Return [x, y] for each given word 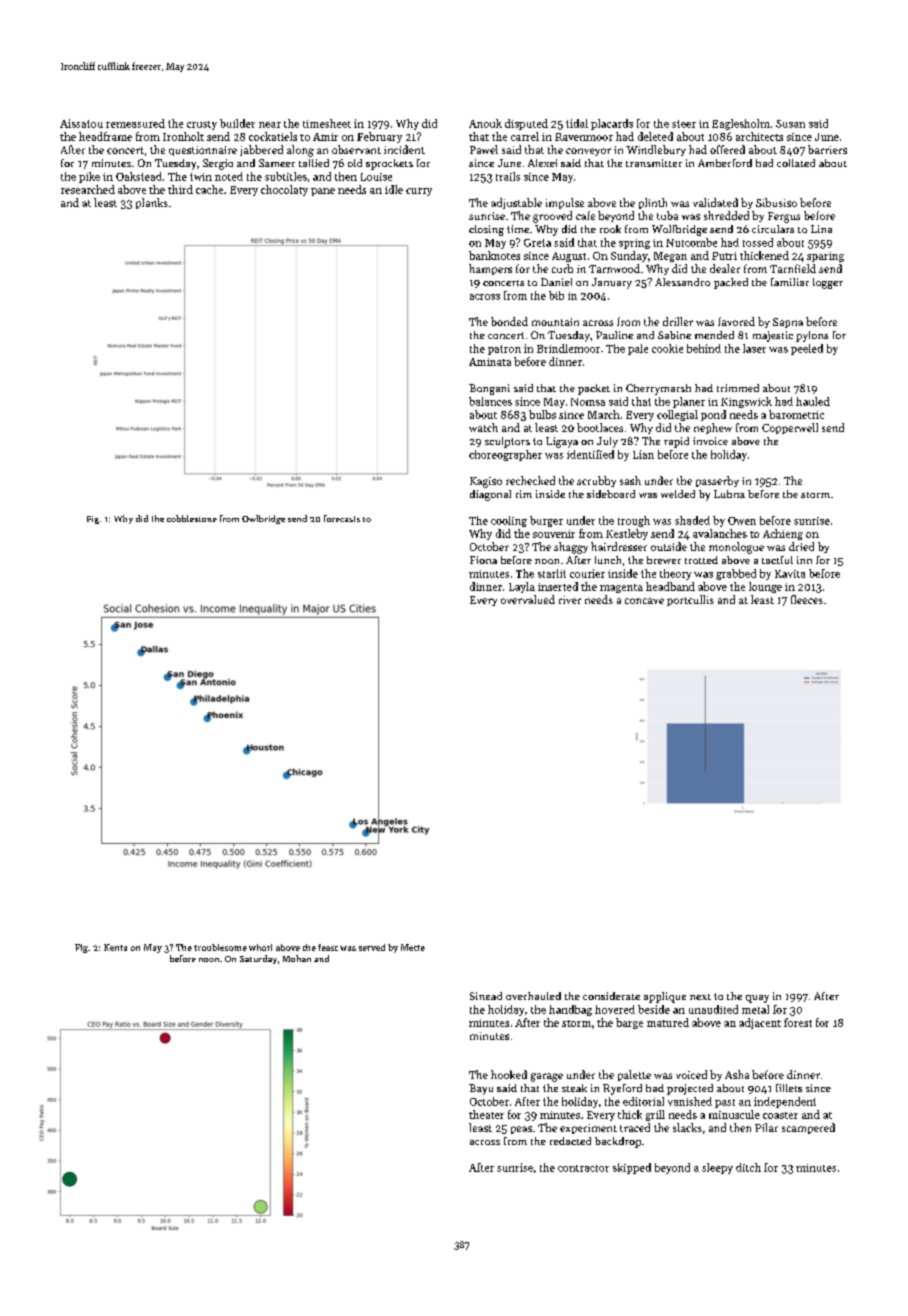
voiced [691, 1074]
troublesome [220, 947]
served [372, 947]
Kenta [115, 947]
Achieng [783, 534]
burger [546, 521]
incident [404, 149]
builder [237, 123]
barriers [827, 149]
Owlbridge [263, 519]
